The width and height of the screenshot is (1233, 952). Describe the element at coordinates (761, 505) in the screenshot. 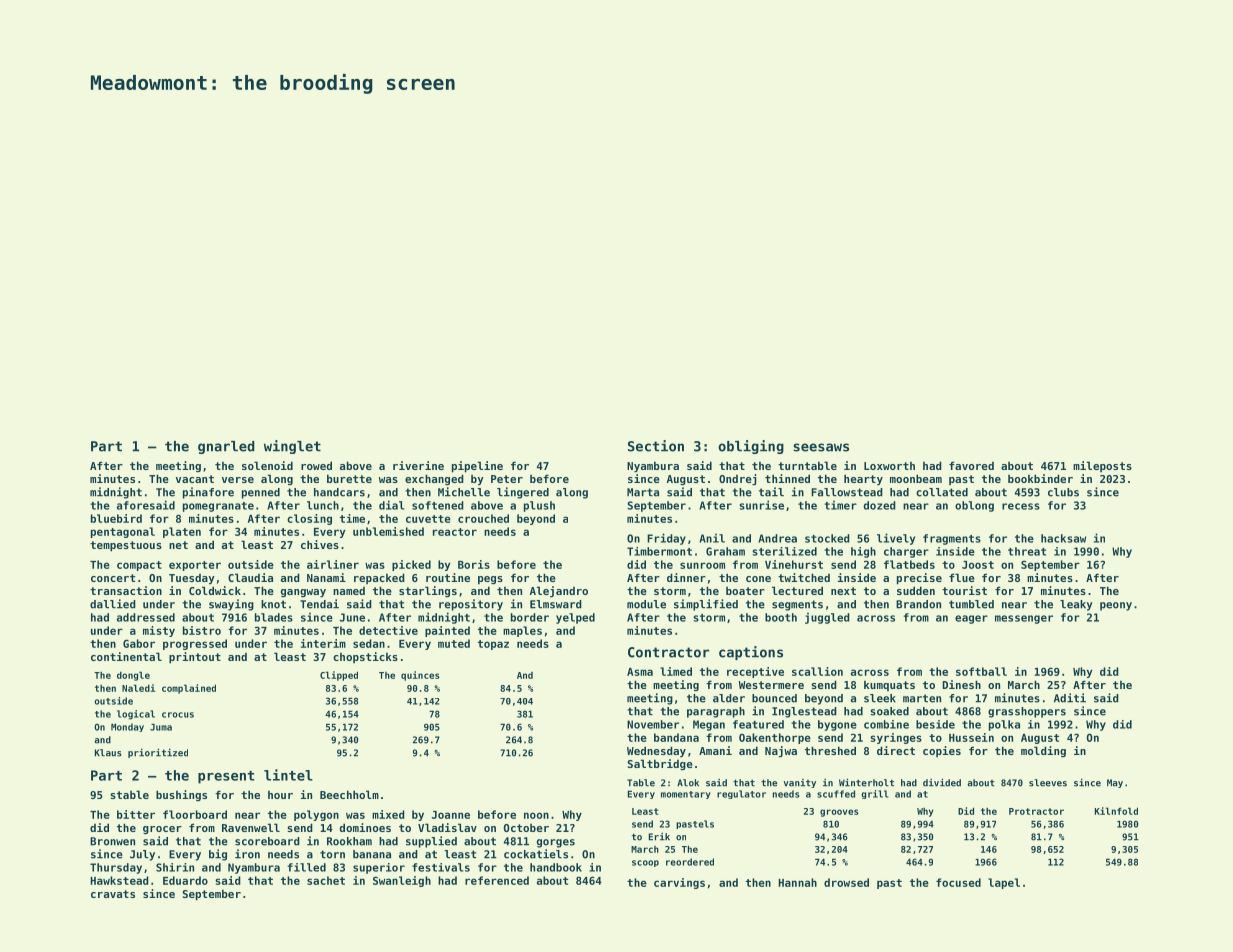

I see `sunrise` at that location.
